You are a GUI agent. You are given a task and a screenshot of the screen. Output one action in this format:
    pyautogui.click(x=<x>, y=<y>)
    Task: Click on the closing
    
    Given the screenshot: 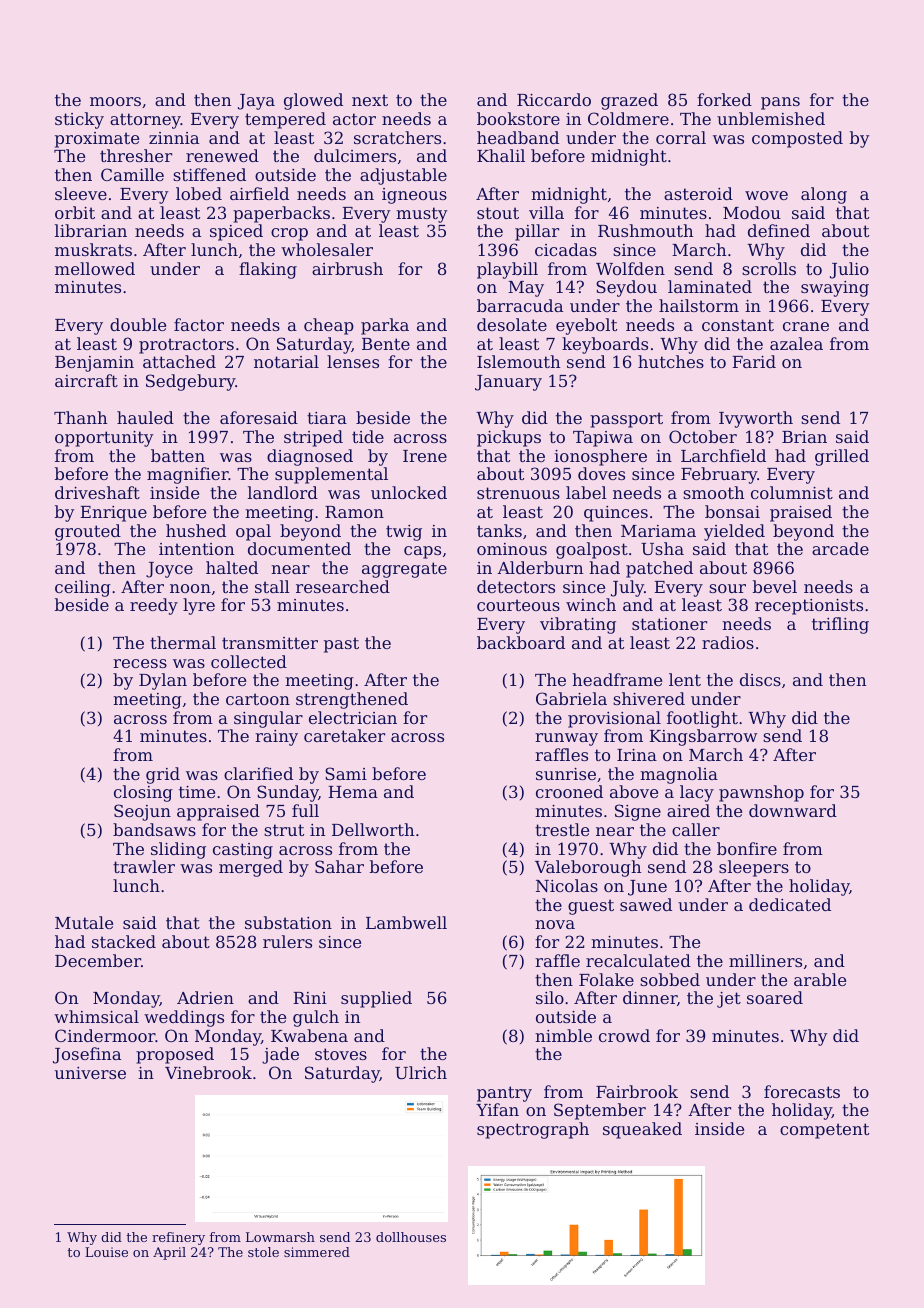 What is the action you would take?
    pyautogui.click(x=143, y=793)
